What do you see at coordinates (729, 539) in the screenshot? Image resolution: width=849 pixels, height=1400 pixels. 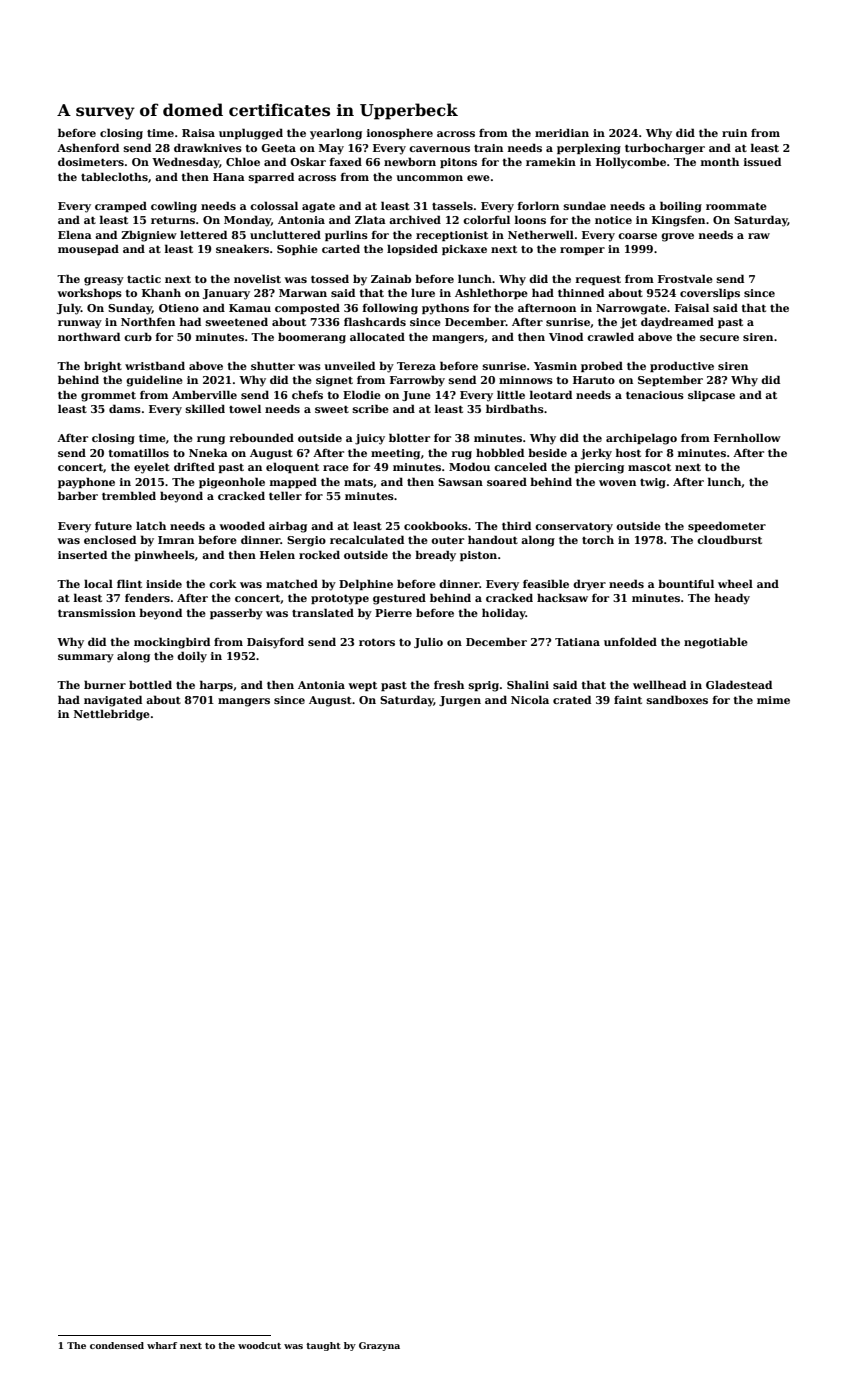 I see `cloudburst` at bounding box center [729, 539].
